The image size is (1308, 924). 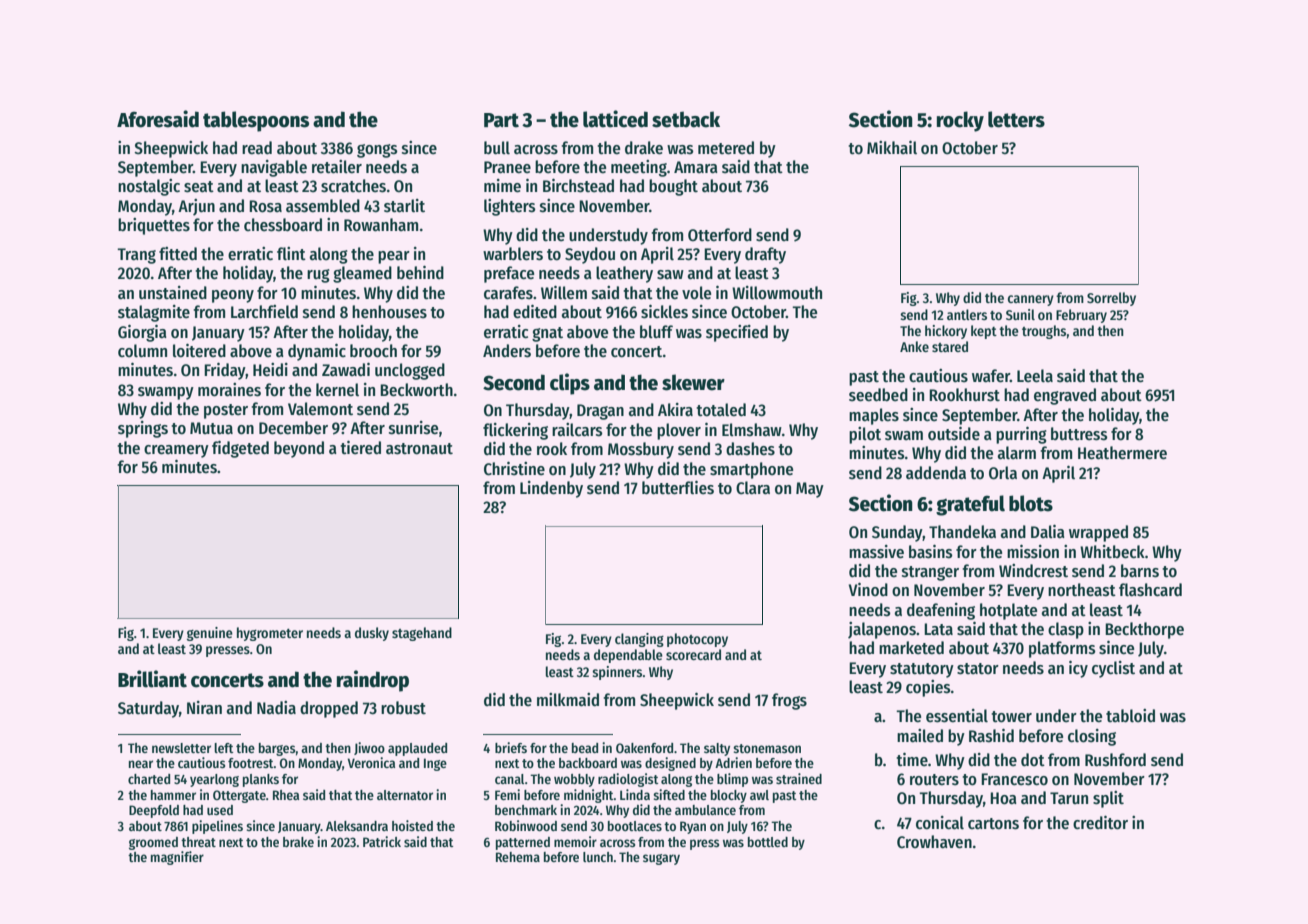 I want to click on tabloid, so click(x=1130, y=716).
